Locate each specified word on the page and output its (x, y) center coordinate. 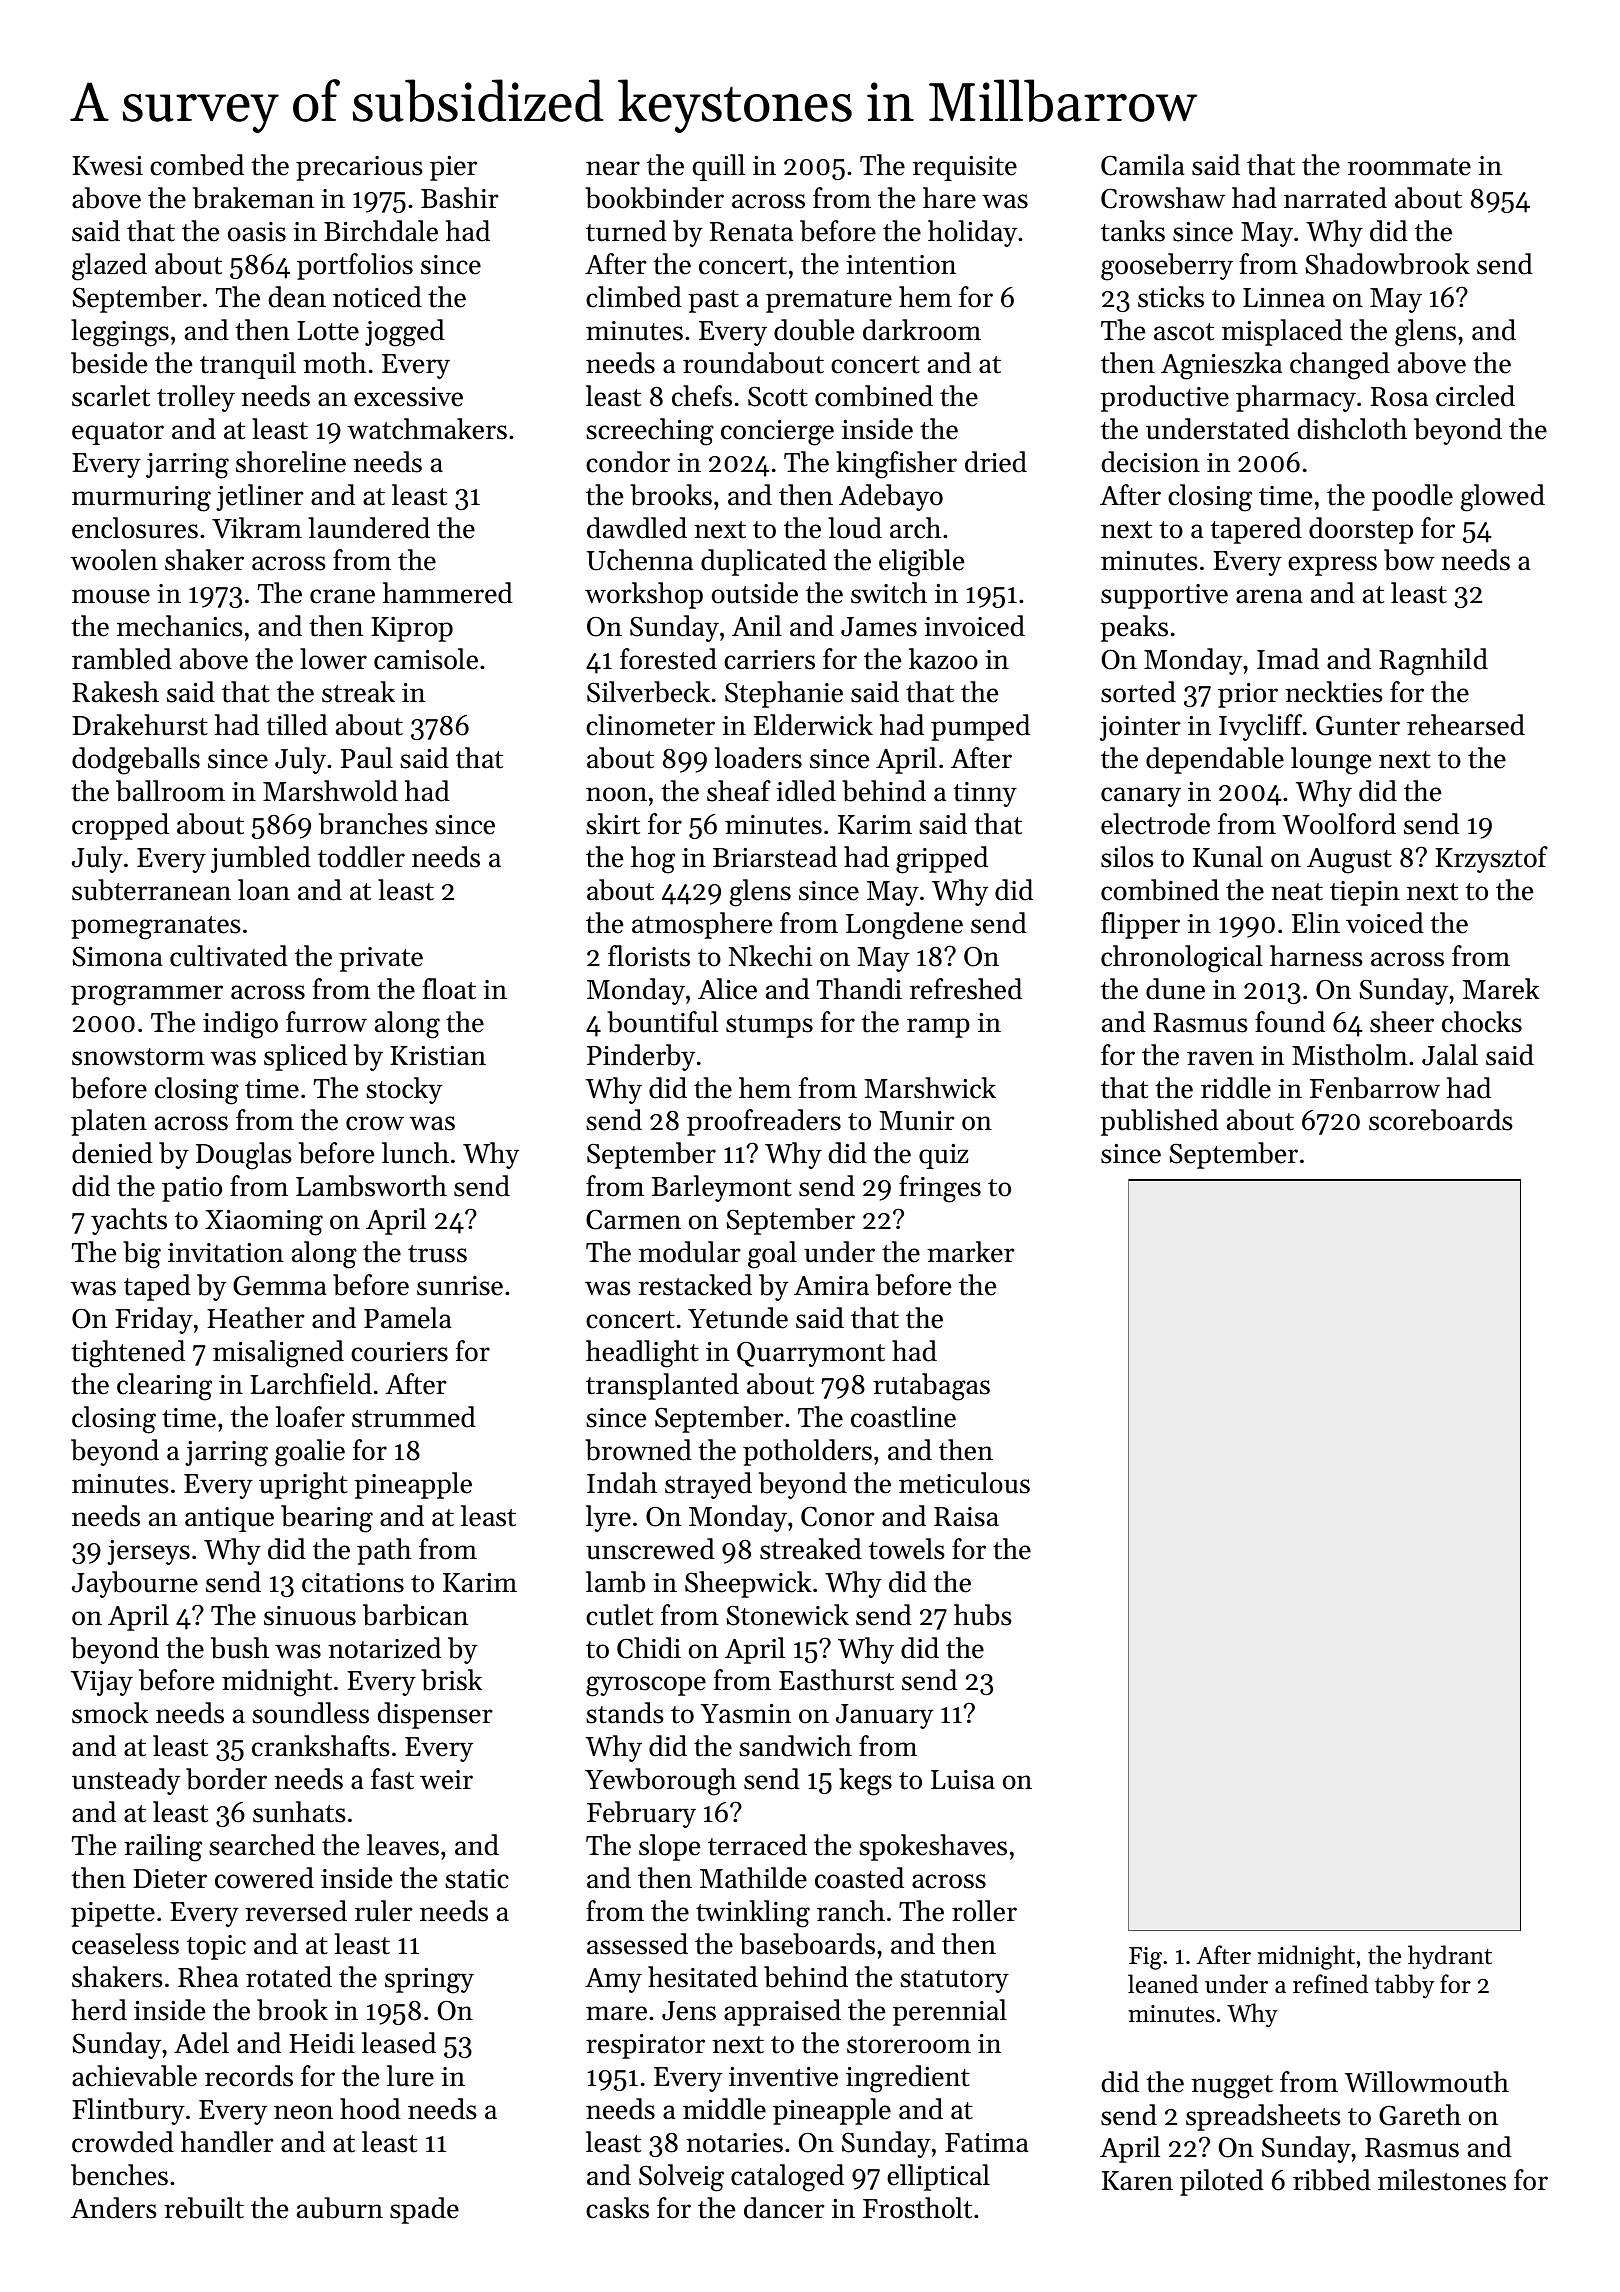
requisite (965, 168)
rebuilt (204, 2208)
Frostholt (917, 2208)
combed (197, 165)
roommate (1409, 167)
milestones (1442, 2180)
